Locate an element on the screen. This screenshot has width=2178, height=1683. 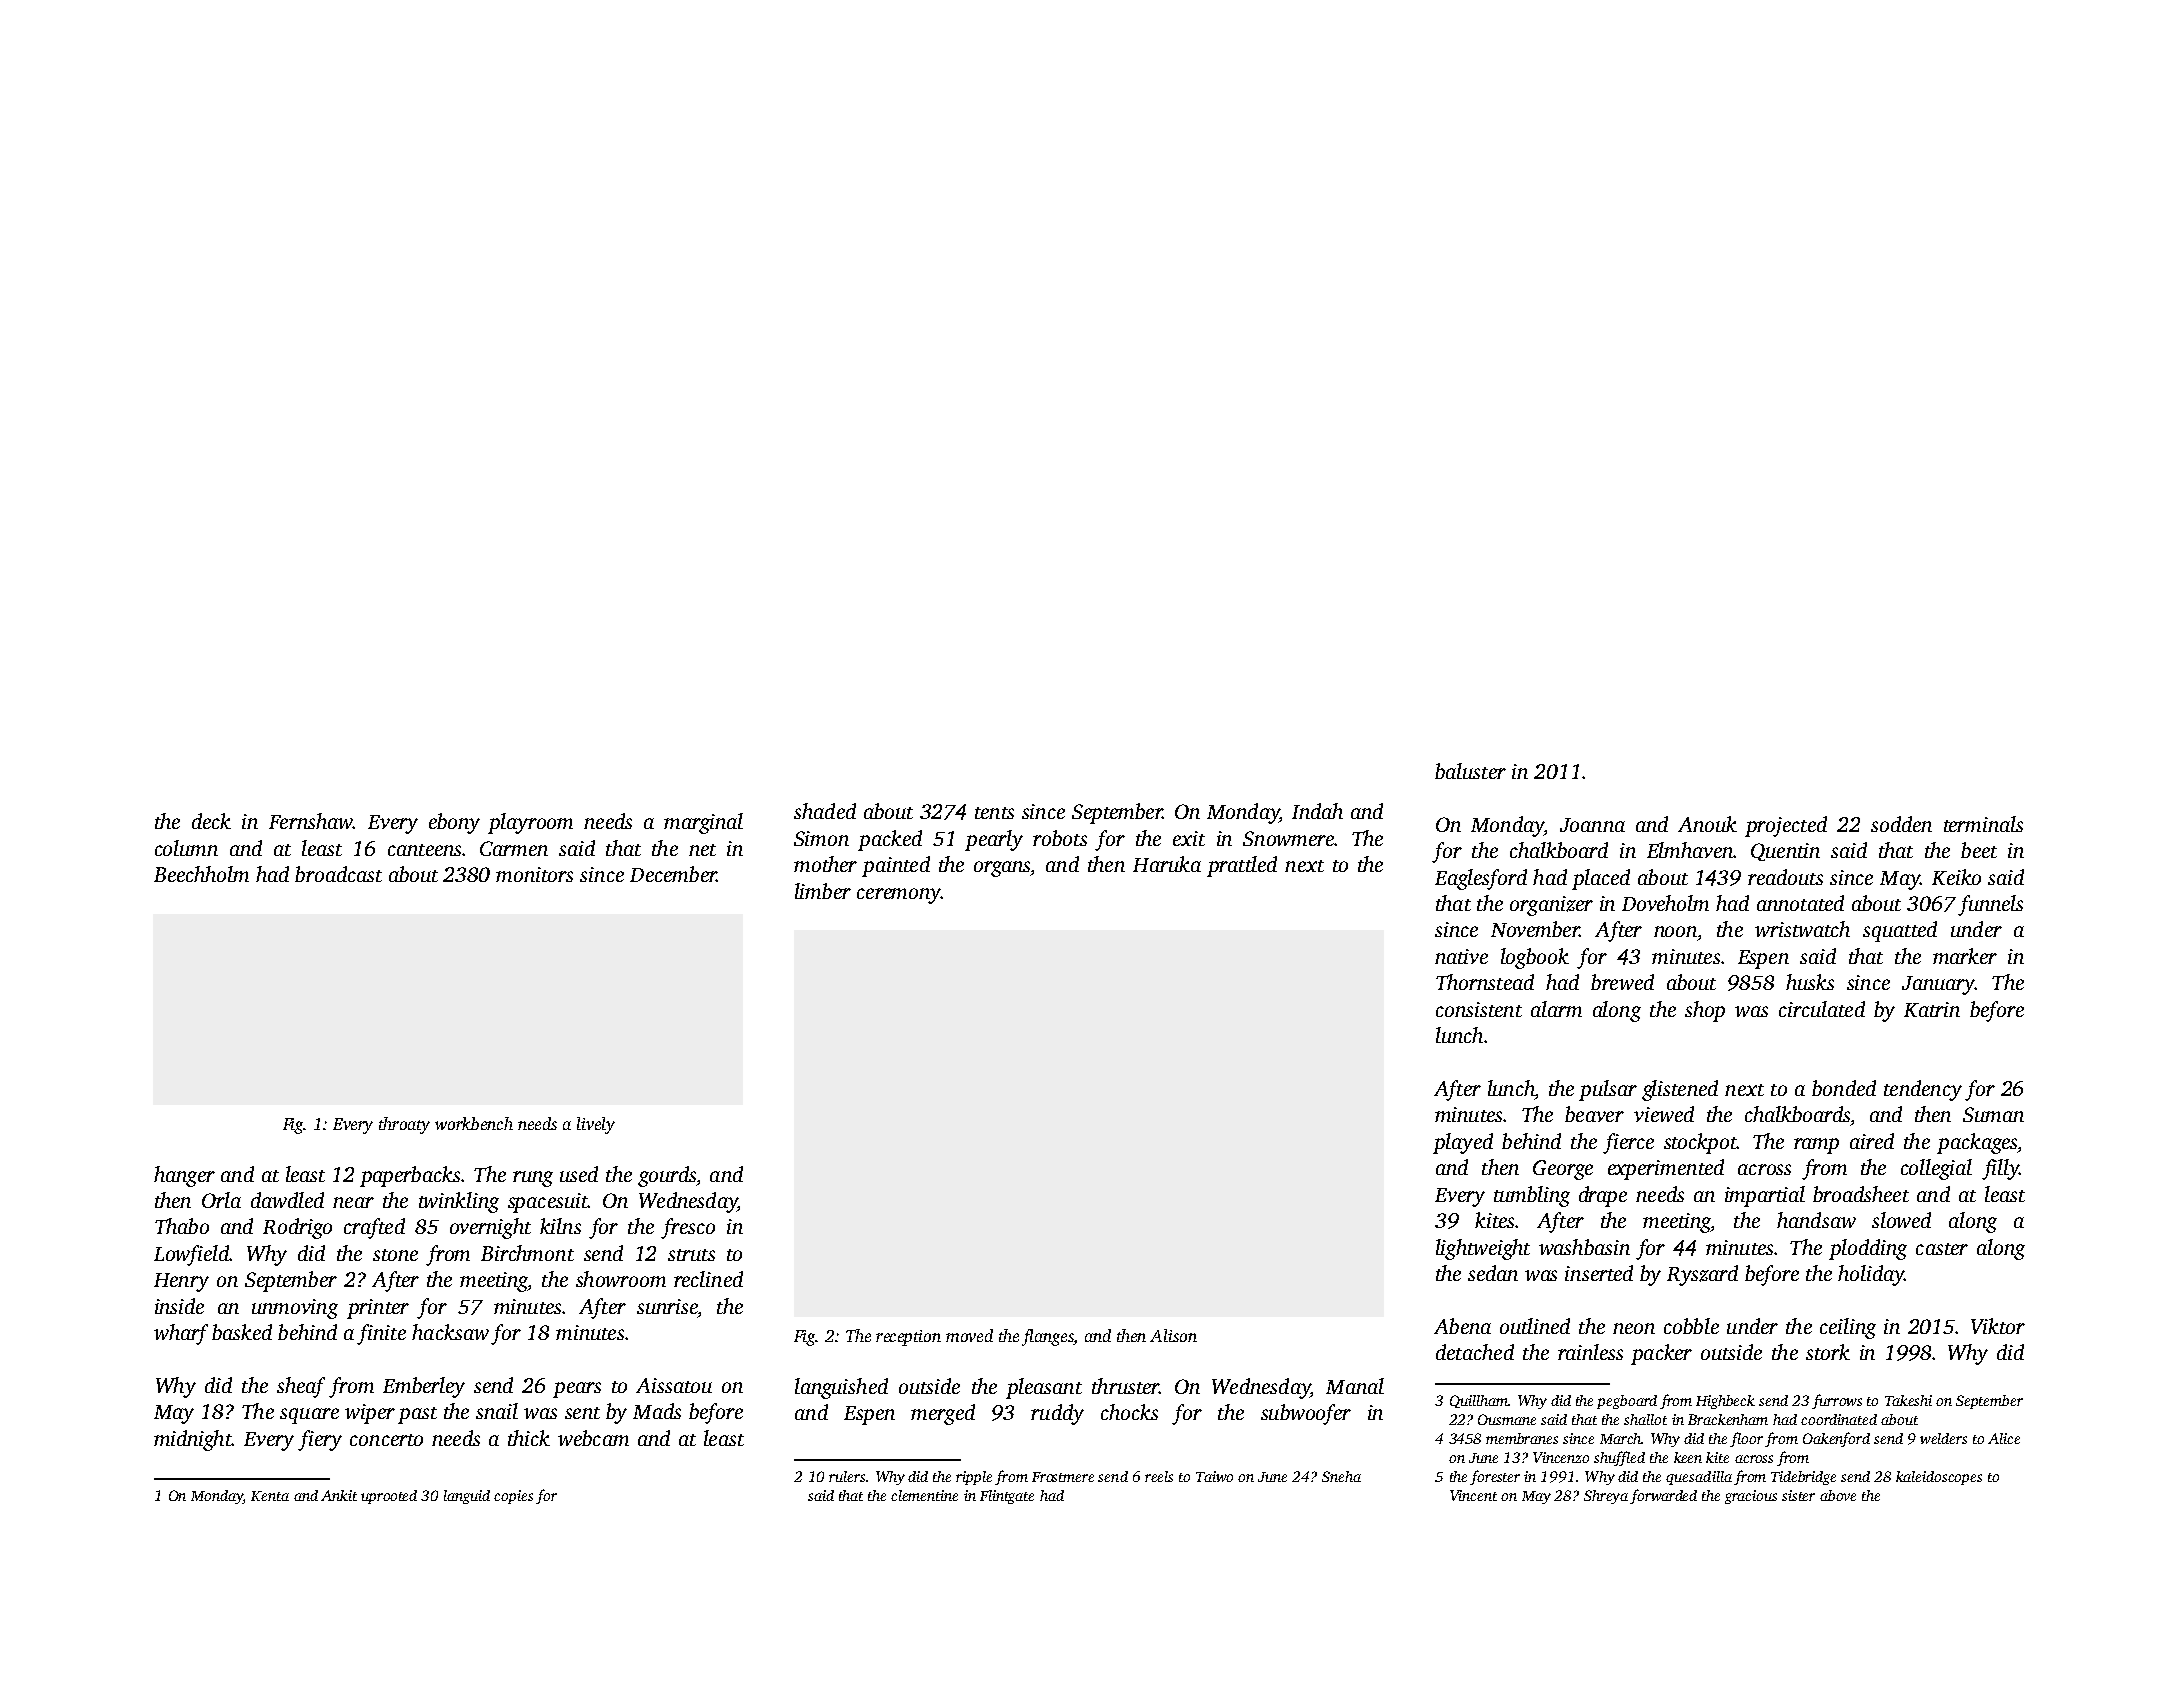
baluster is located at coordinates (1470, 771).
